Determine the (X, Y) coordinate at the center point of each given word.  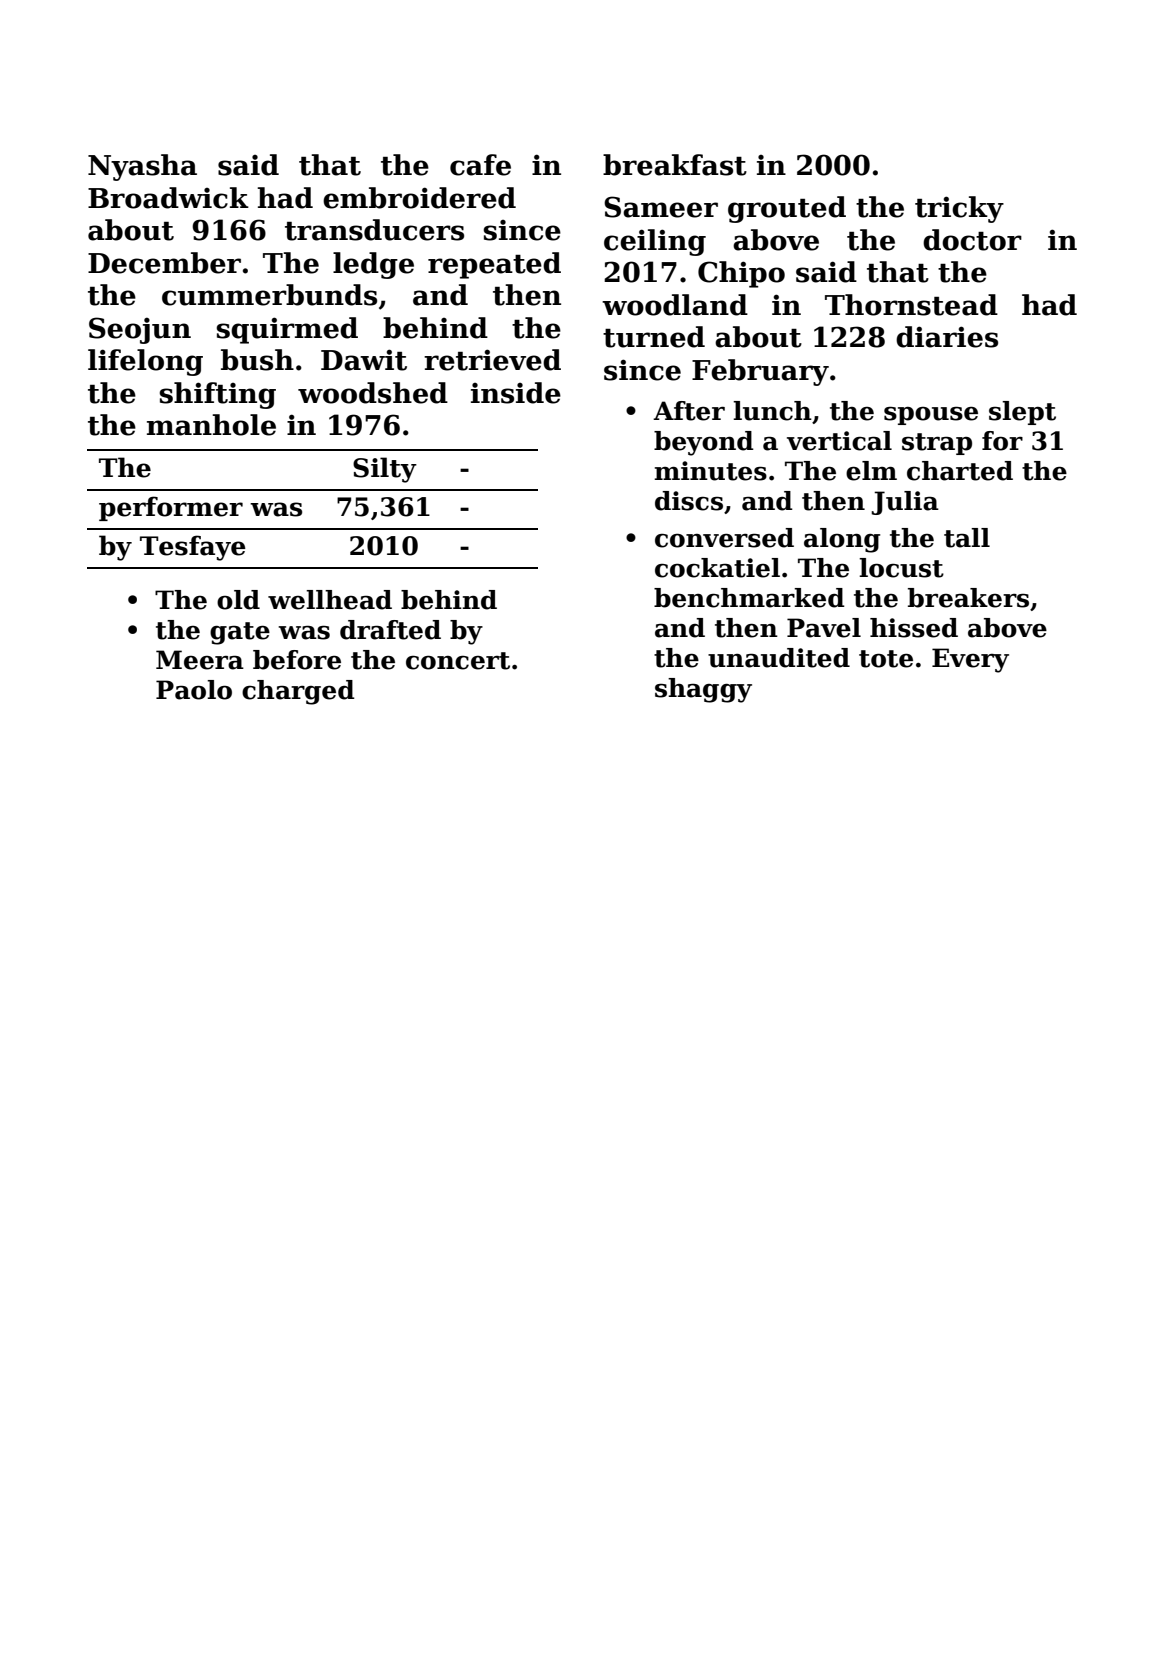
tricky (959, 209)
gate (240, 633)
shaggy (703, 690)
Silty (385, 470)
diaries (947, 337)
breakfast (675, 165)
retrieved (492, 360)
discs (689, 501)
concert (458, 661)
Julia (905, 503)
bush (257, 360)
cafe (480, 165)
